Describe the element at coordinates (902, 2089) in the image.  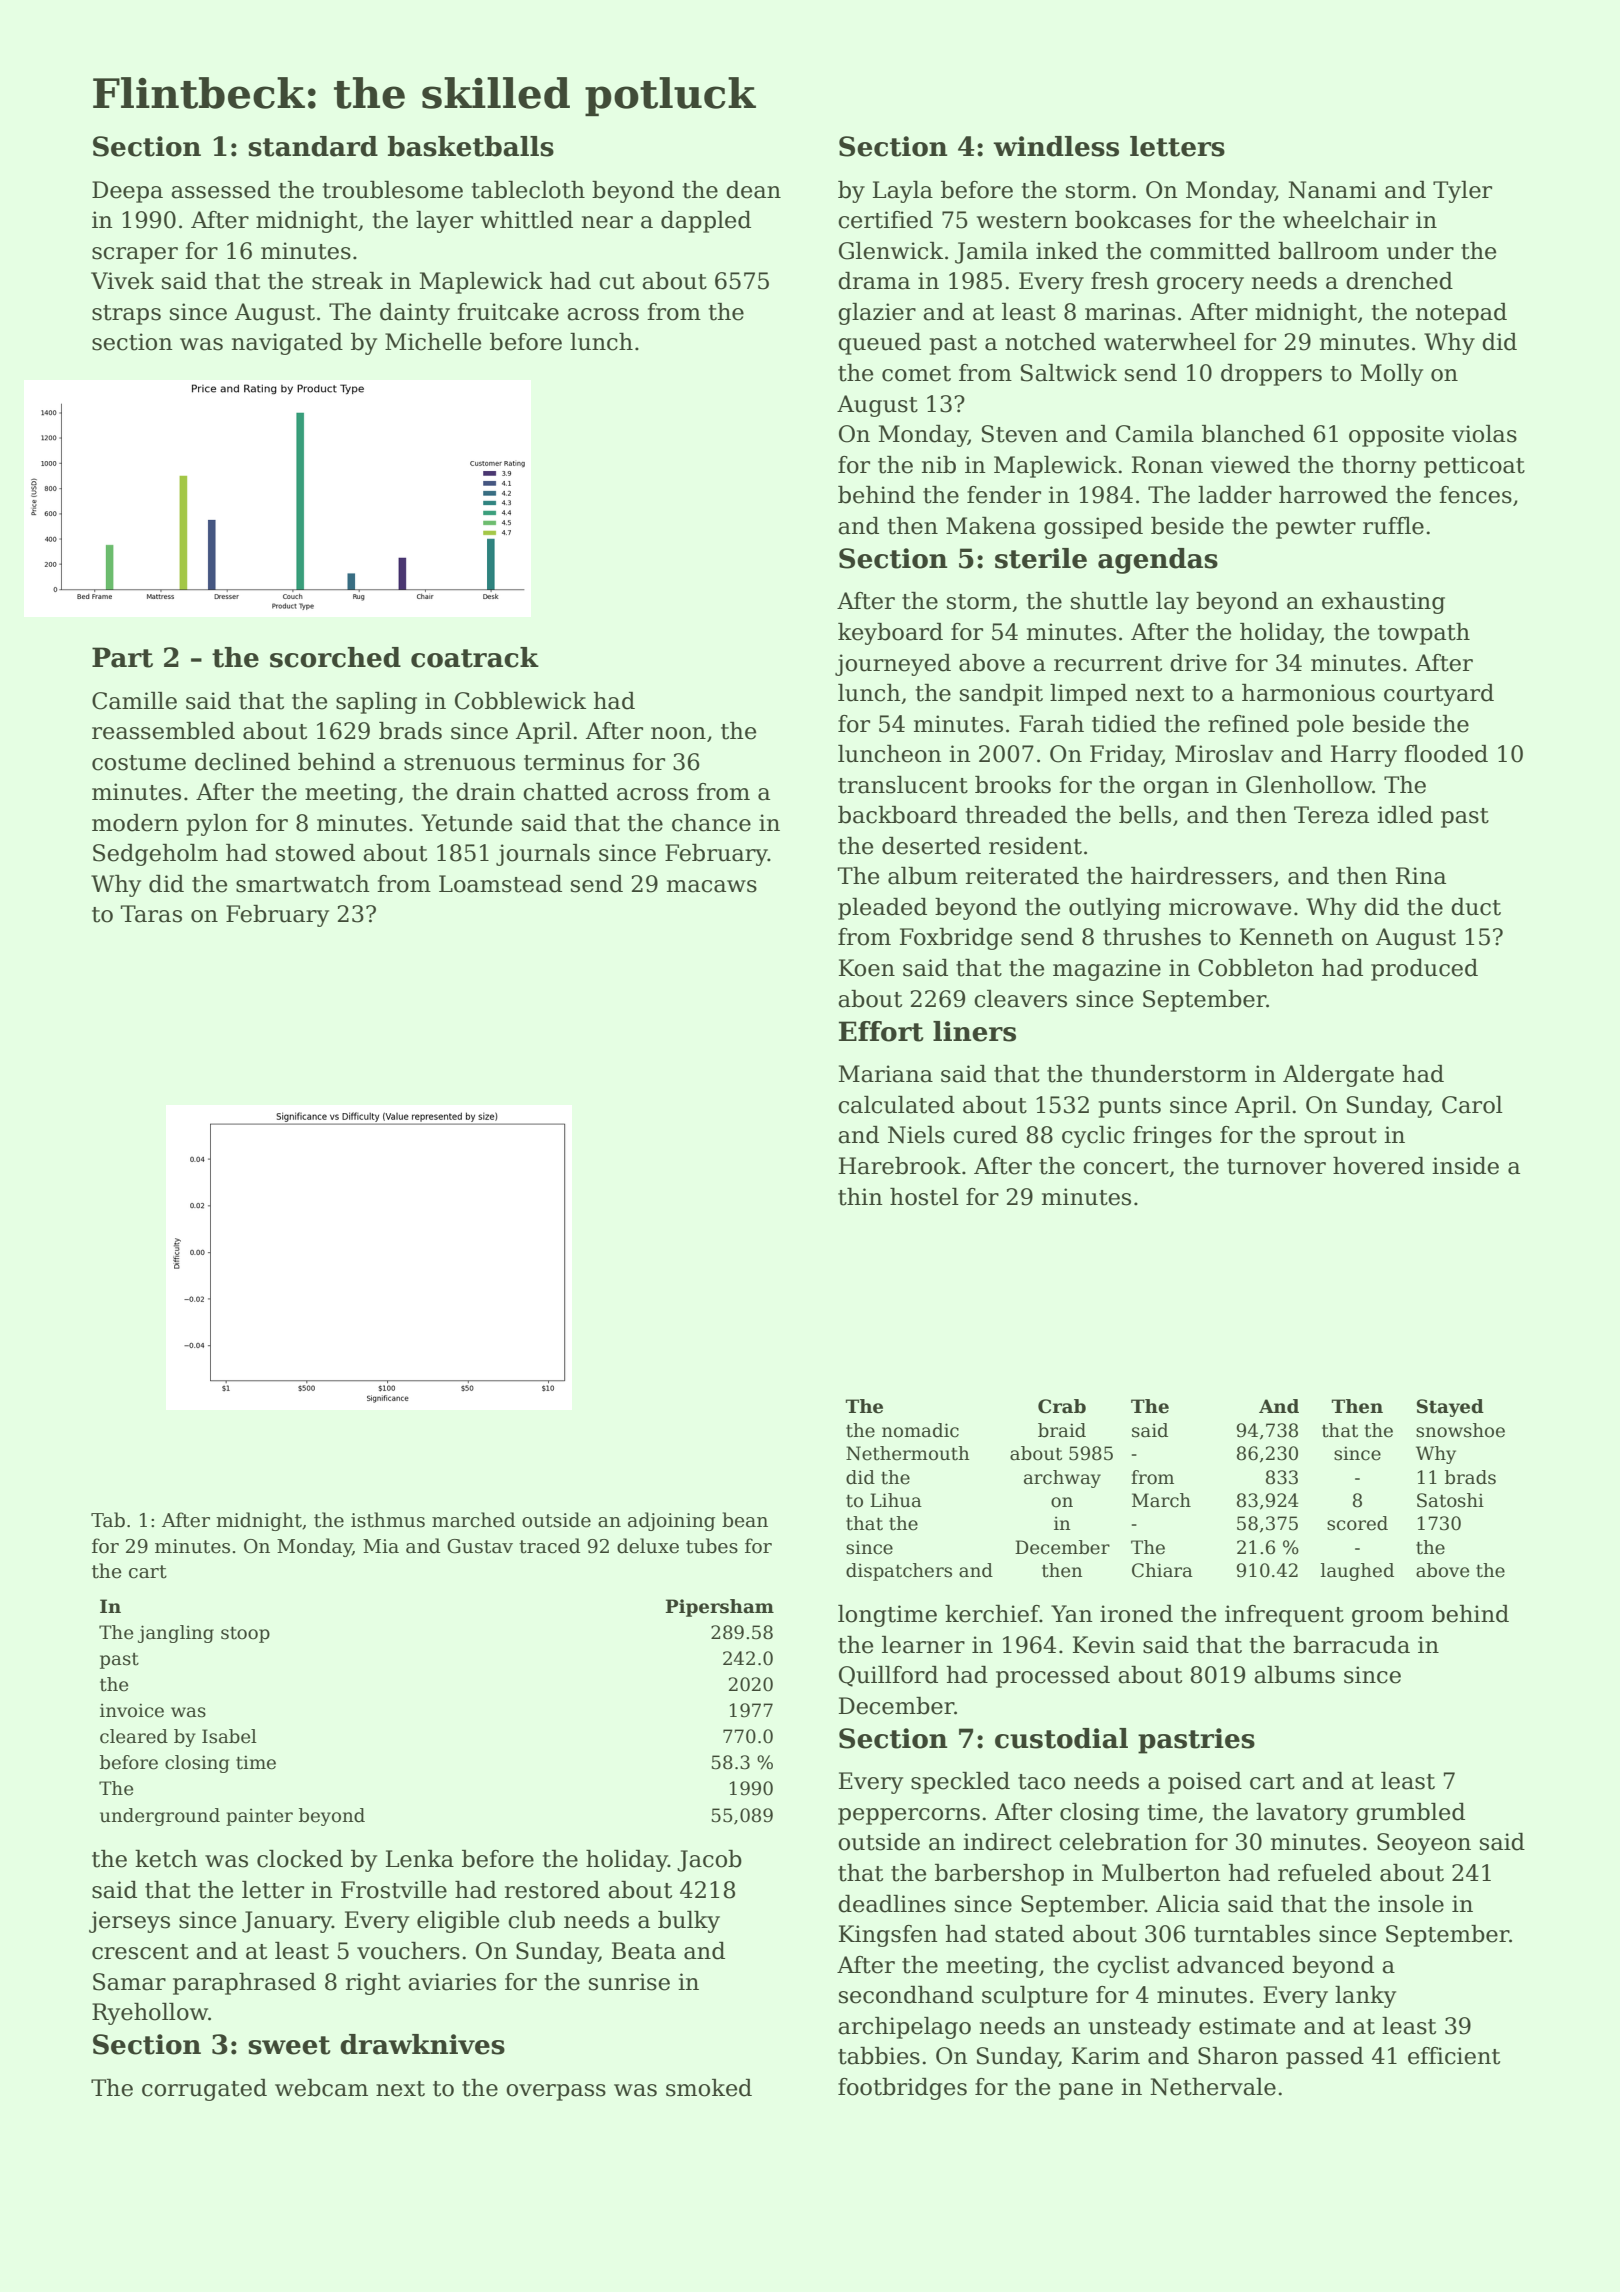
I see `footbridges` at that location.
